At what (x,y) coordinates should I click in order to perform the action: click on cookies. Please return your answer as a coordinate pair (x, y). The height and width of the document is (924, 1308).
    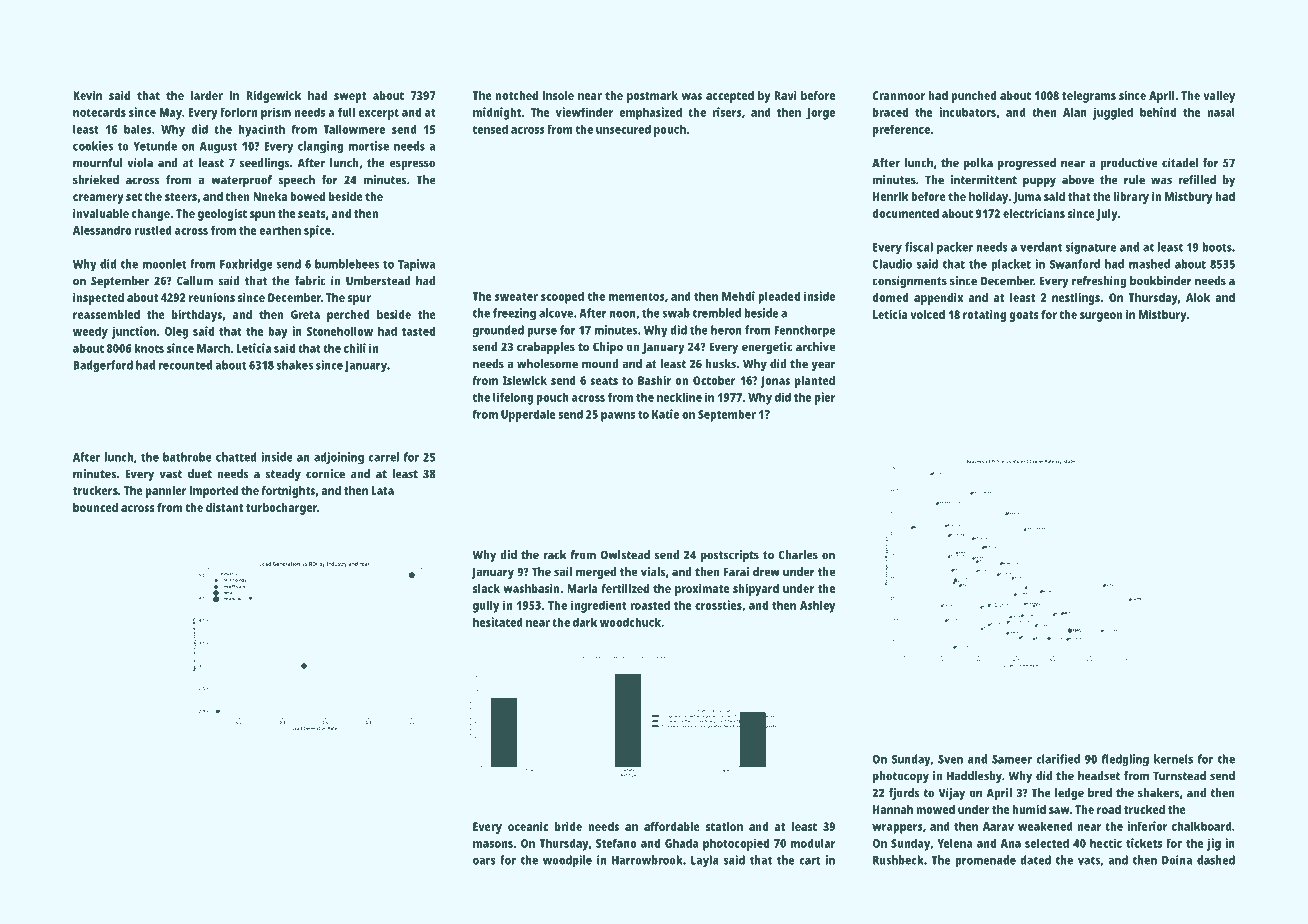
    Looking at the image, I should click on (93, 146).
